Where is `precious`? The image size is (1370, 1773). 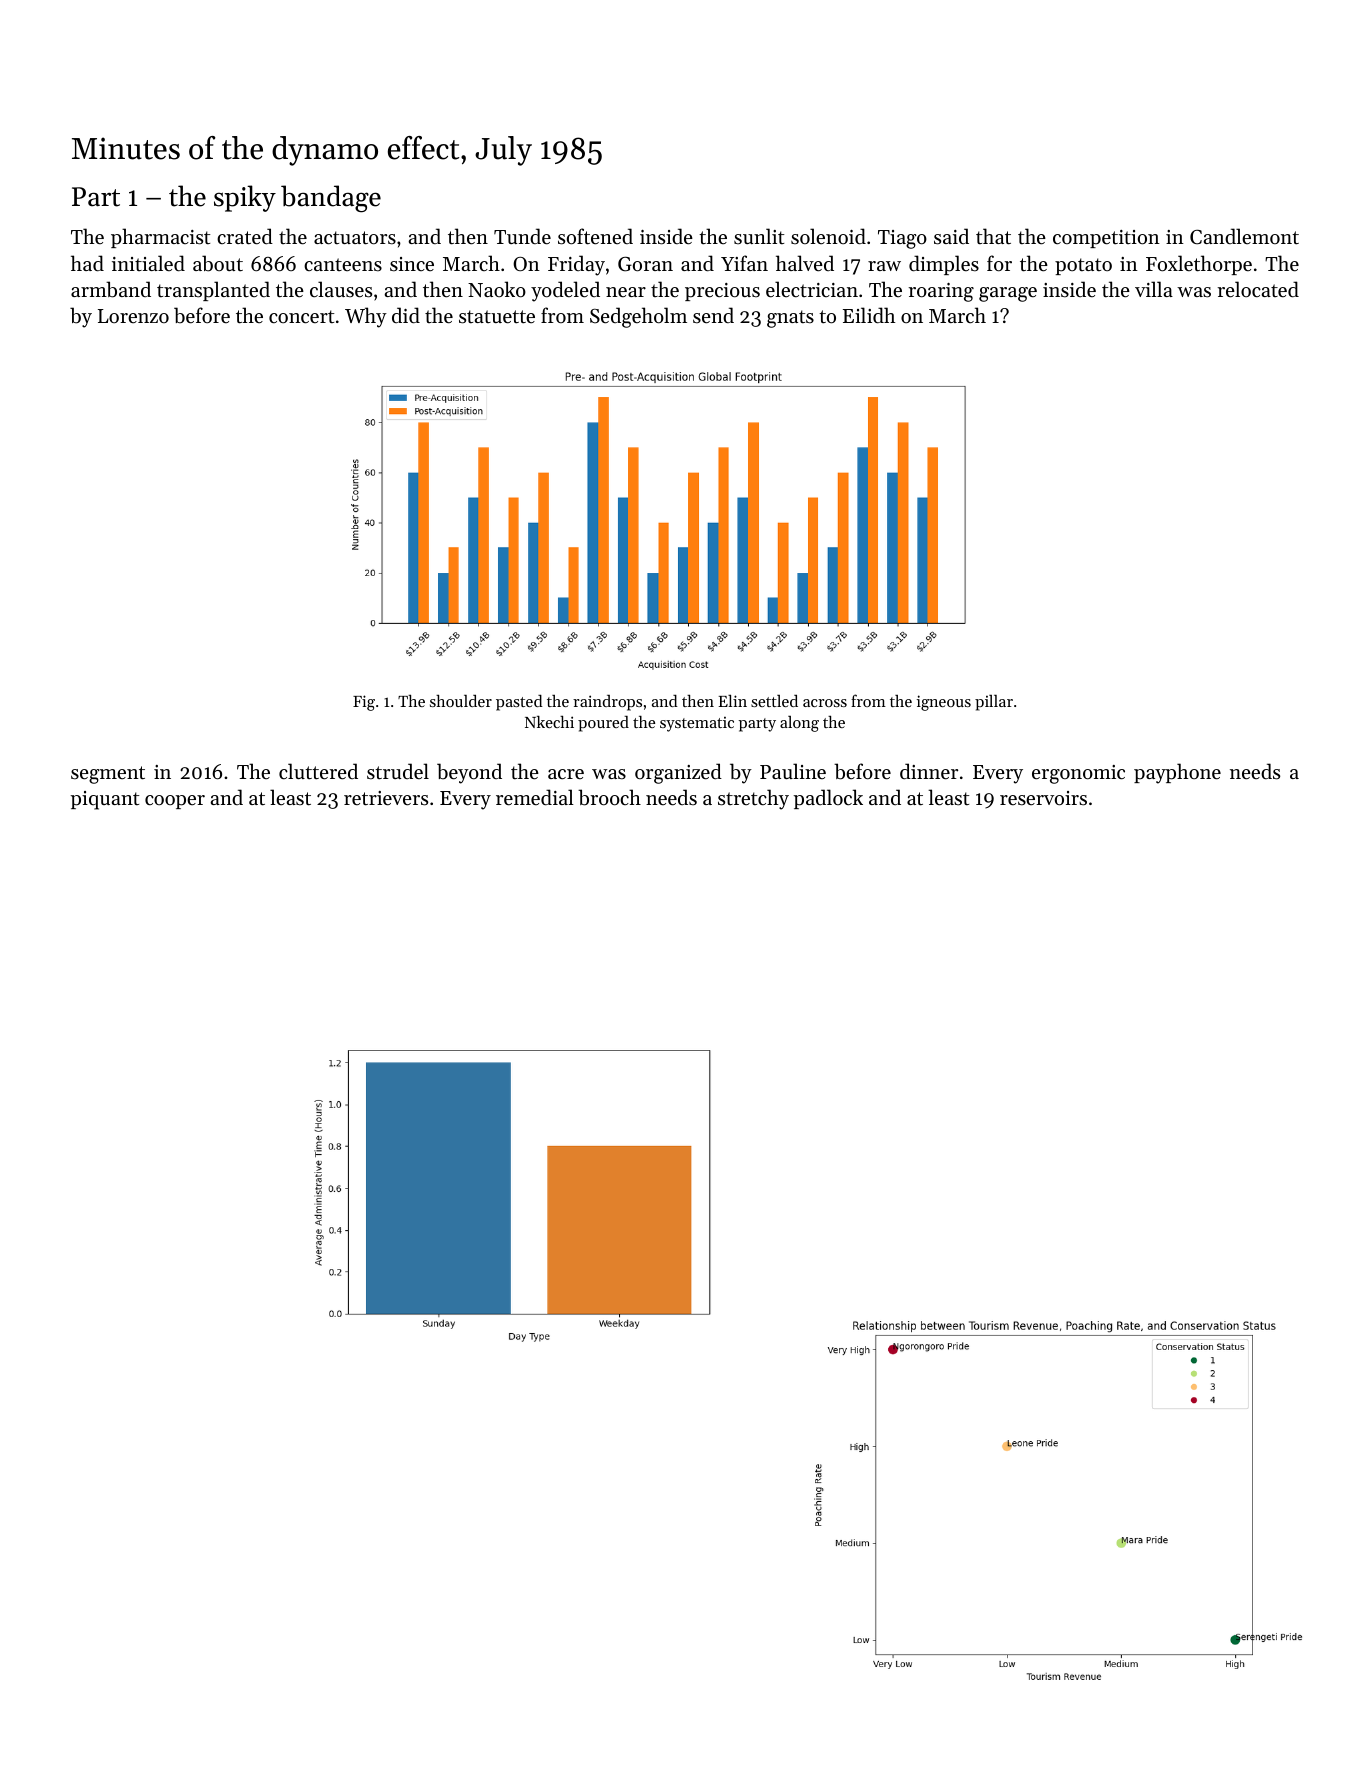 precious is located at coordinates (722, 292).
